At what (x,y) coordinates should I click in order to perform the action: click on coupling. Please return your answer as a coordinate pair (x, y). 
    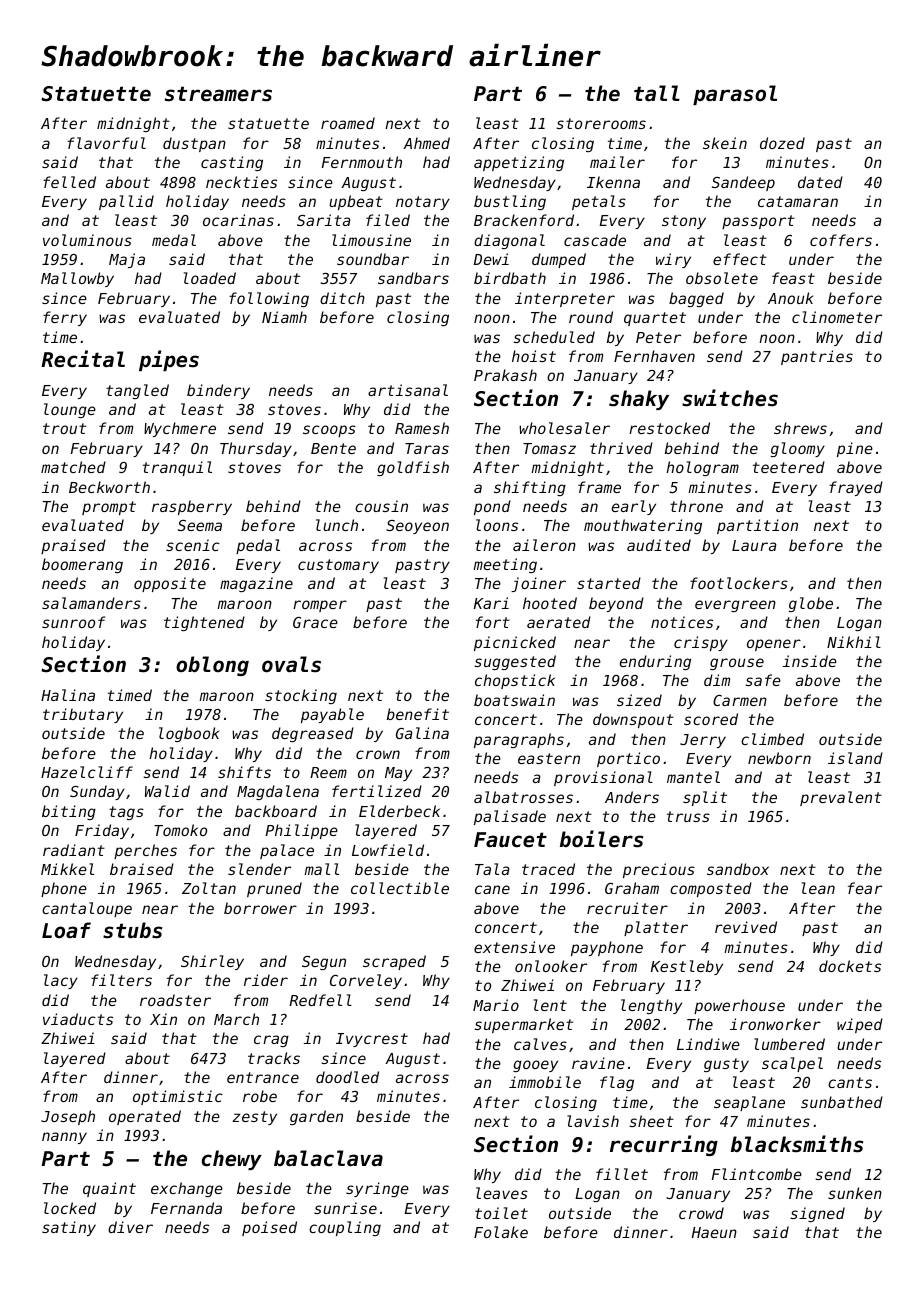
    Looking at the image, I should click on (345, 1228).
